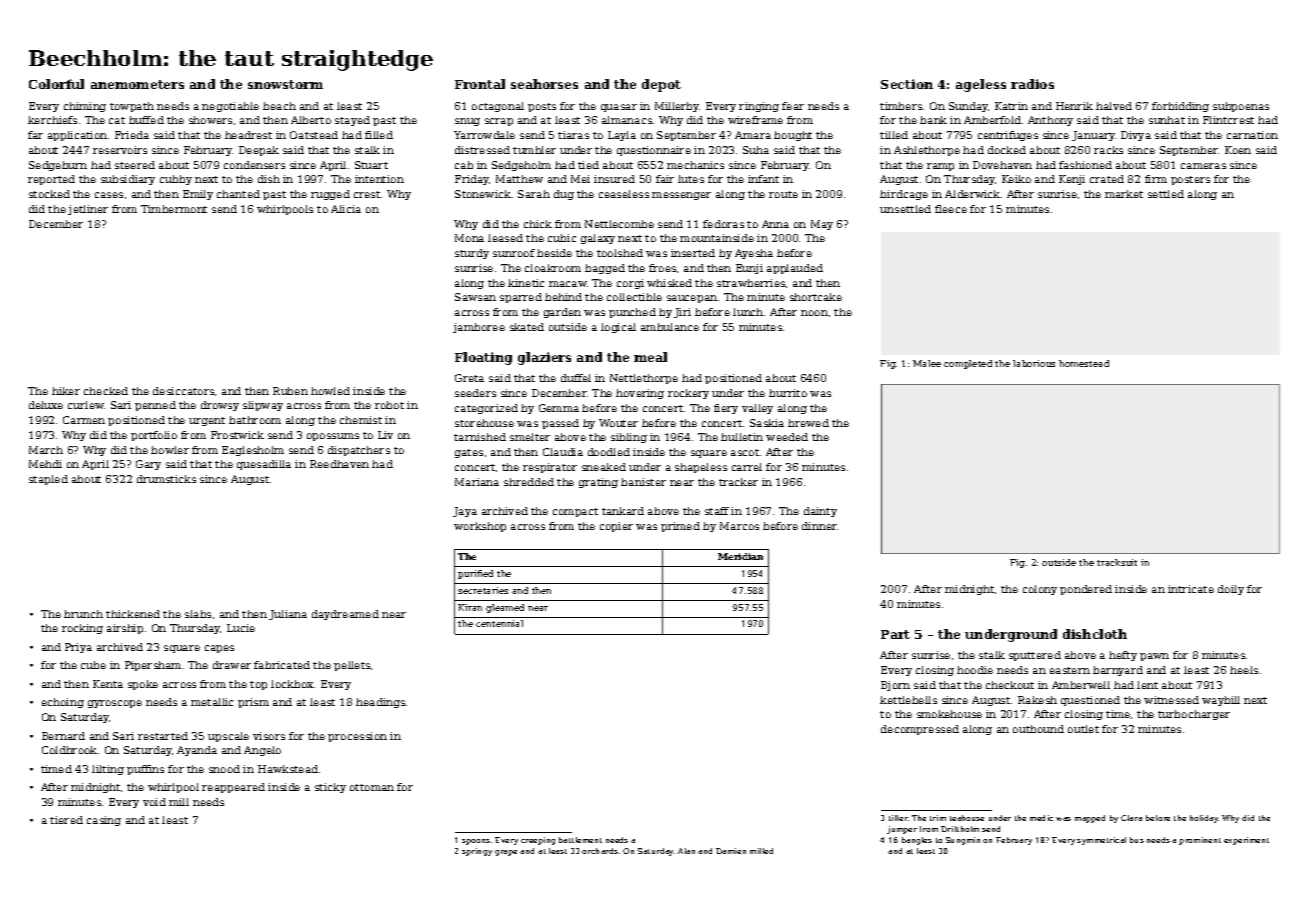 Image resolution: width=1308 pixels, height=924 pixels. I want to click on sturdy, so click(472, 254).
